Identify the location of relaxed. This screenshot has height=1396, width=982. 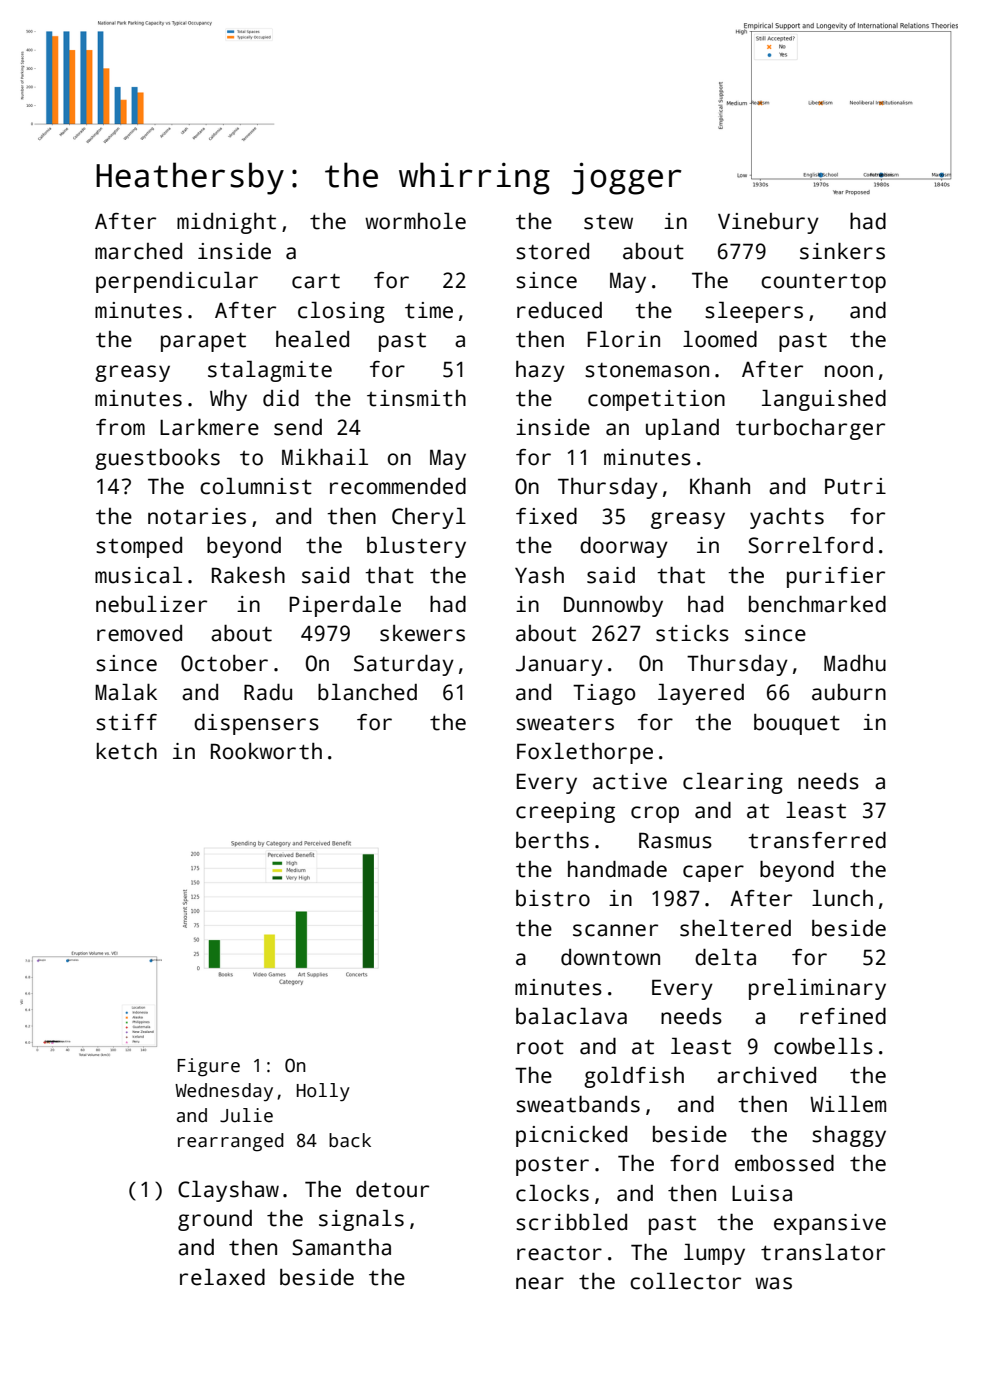
(222, 1277).
